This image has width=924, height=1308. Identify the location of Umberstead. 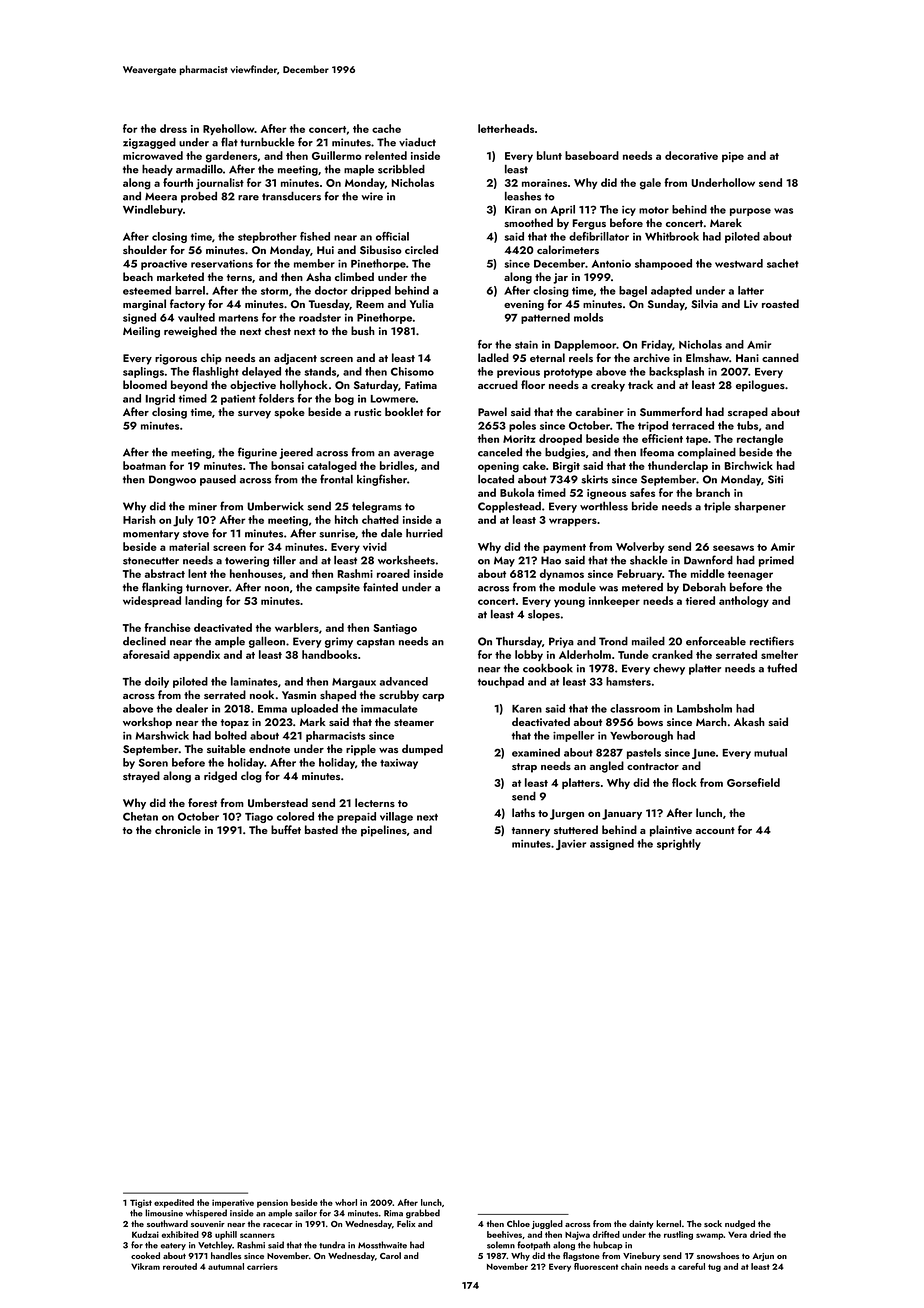
(278, 803).
